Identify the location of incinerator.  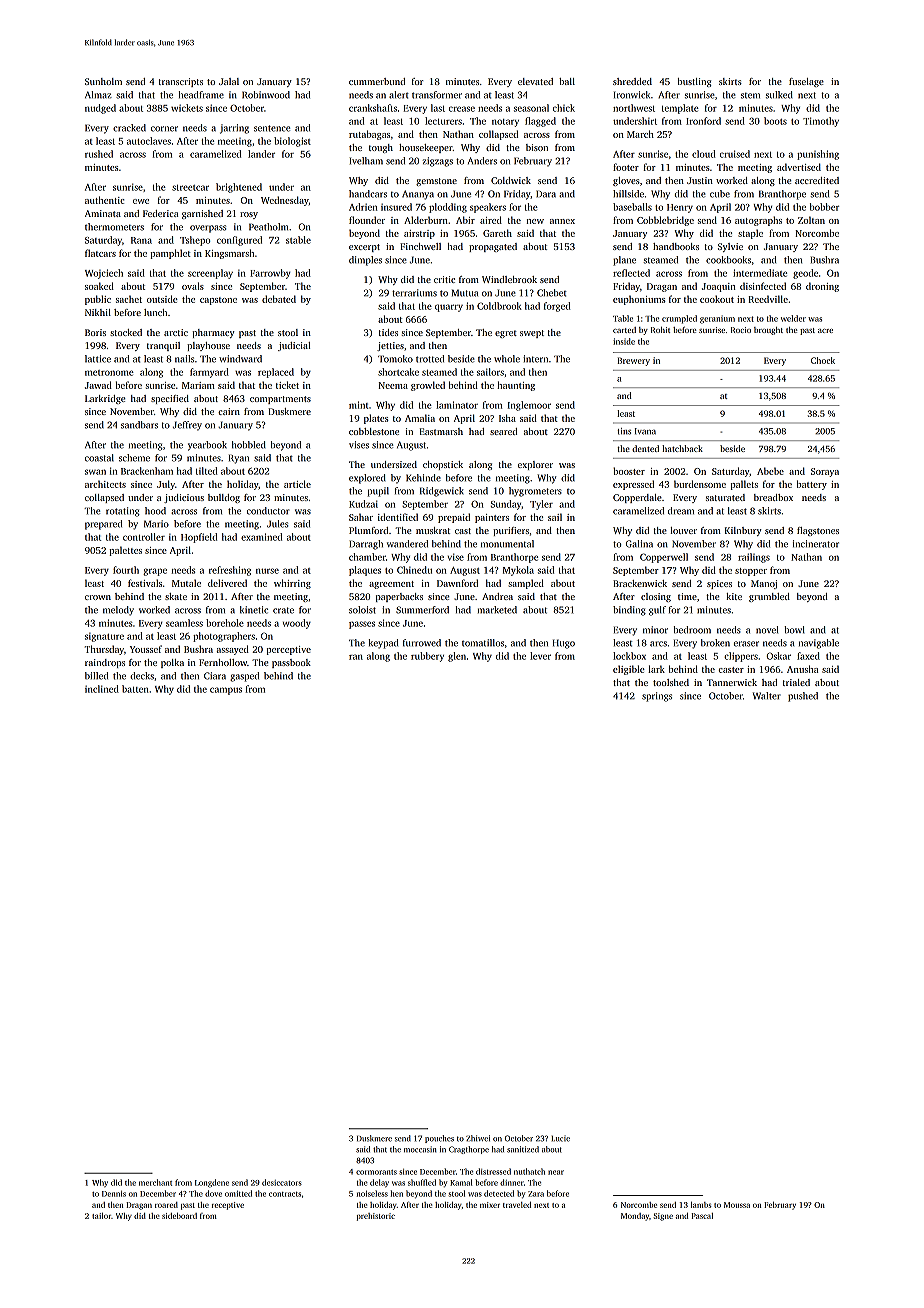
(816, 544).
